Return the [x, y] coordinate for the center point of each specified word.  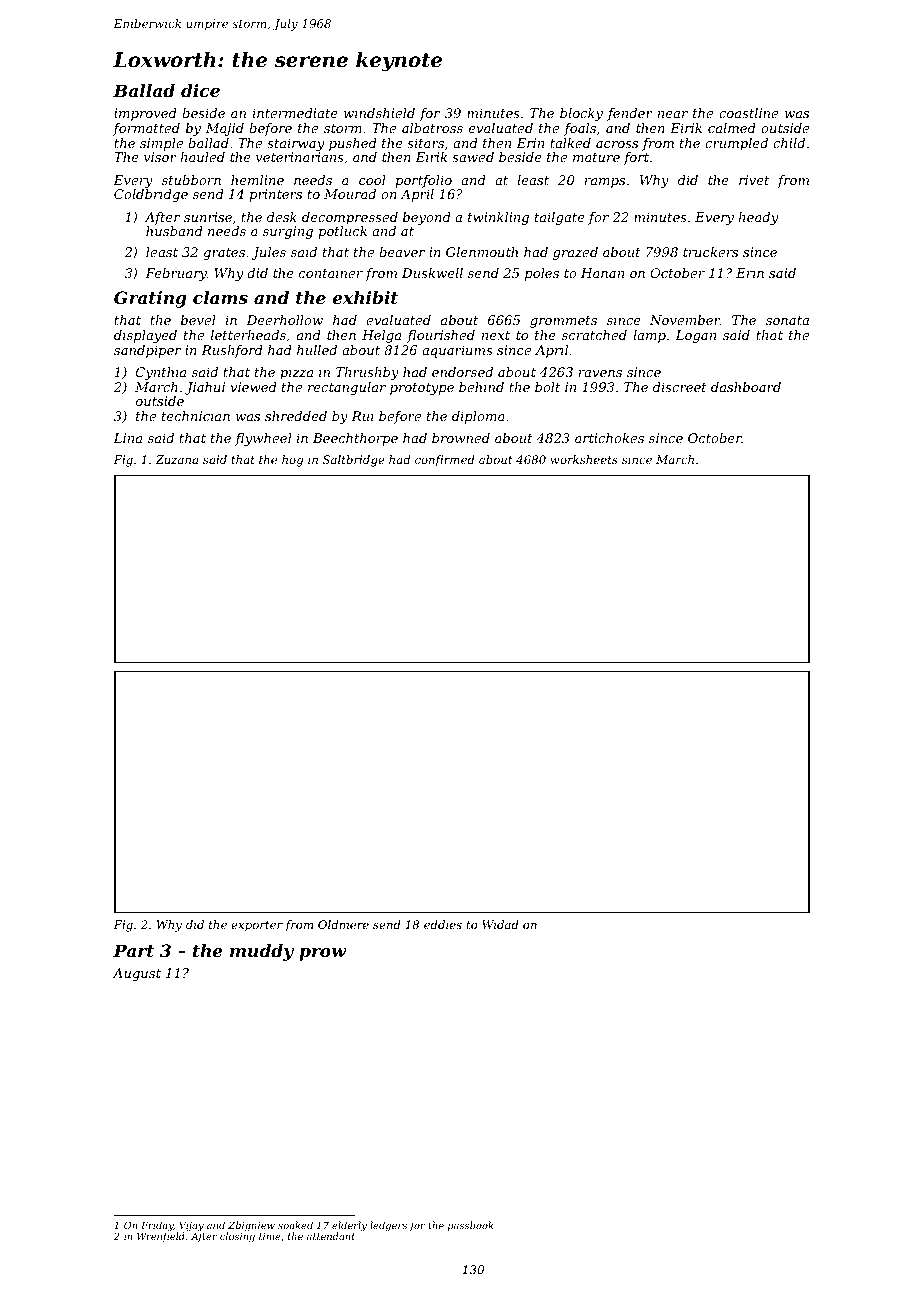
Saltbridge [354, 461]
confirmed [445, 461]
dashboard [746, 387]
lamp [649, 336]
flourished [441, 336]
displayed [145, 336]
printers [275, 195]
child [789, 143]
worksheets [584, 459]
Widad [500, 924]
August [137, 974]
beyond [427, 218]
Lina [127, 438]
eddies [443, 924]
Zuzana [176, 459]
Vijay [192, 1226]
